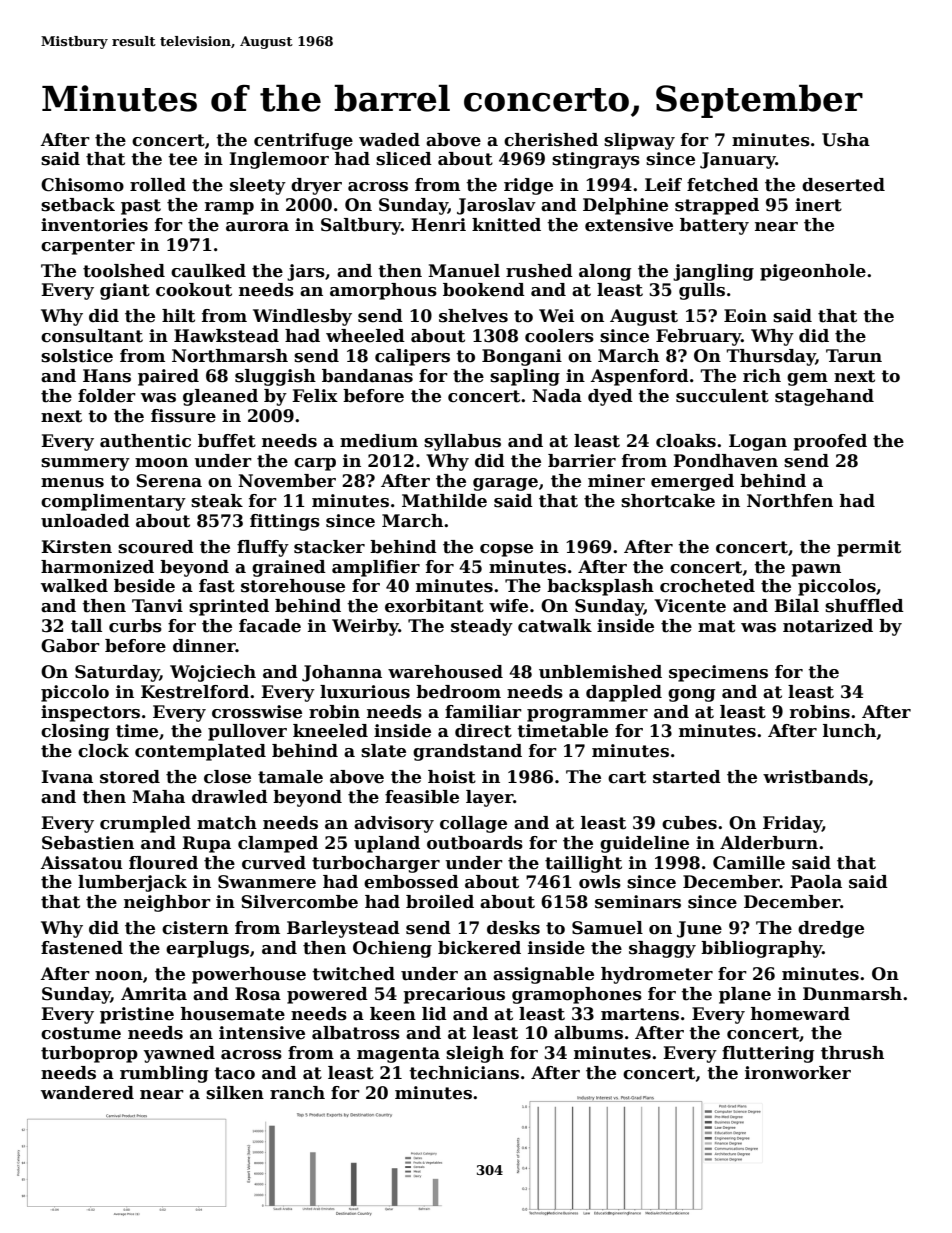  I want to click on notarized, so click(828, 626).
